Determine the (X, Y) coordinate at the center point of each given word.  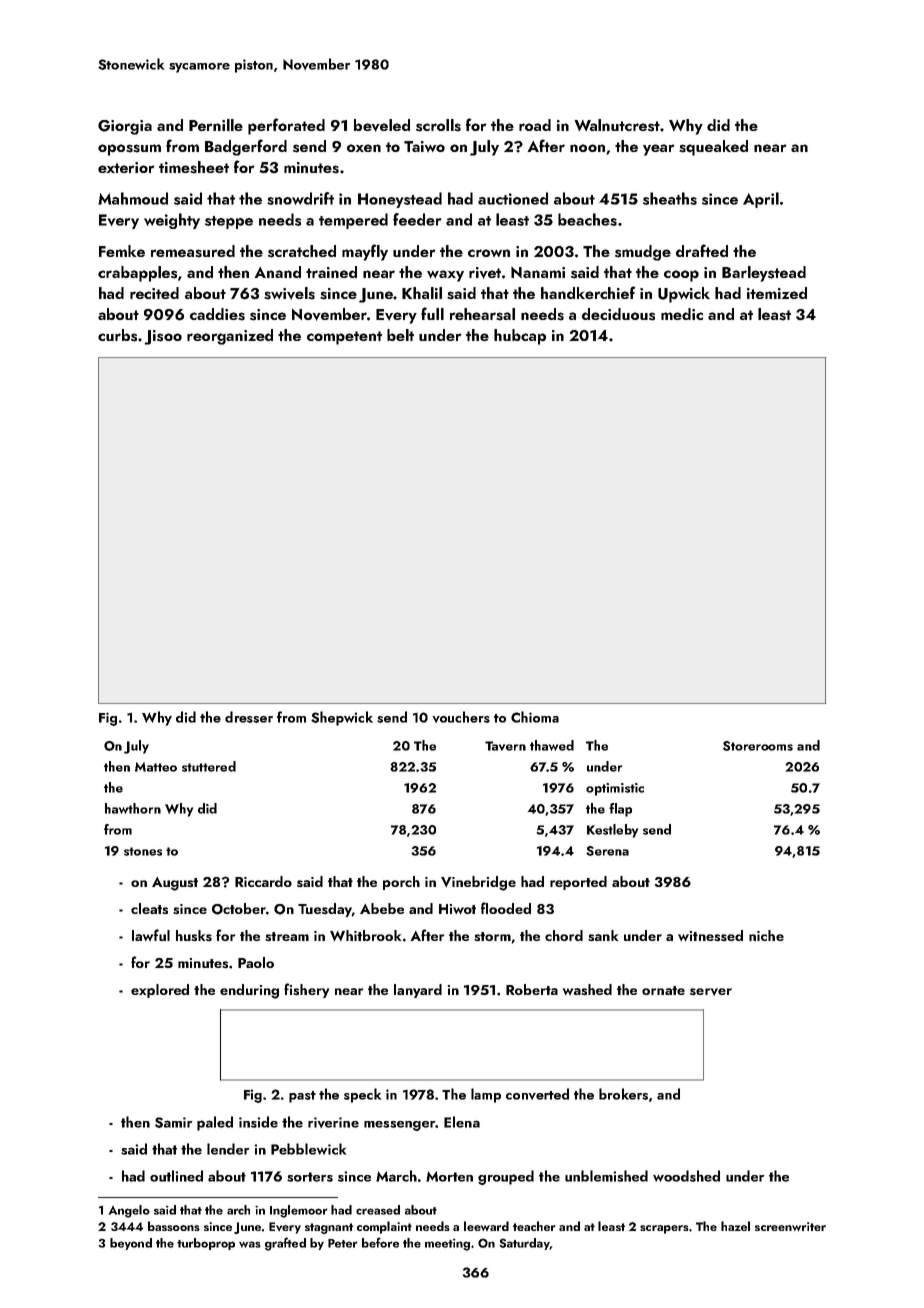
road (535, 125)
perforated (286, 126)
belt (400, 335)
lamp (486, 1095)
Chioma (535, 717)
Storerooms (758, 746)
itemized (777, 293)
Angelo (129, 1211)
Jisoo (163, 337)
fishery (306, 990)
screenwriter (790, 1226)
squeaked (713, 148)
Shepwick (342, 718)
